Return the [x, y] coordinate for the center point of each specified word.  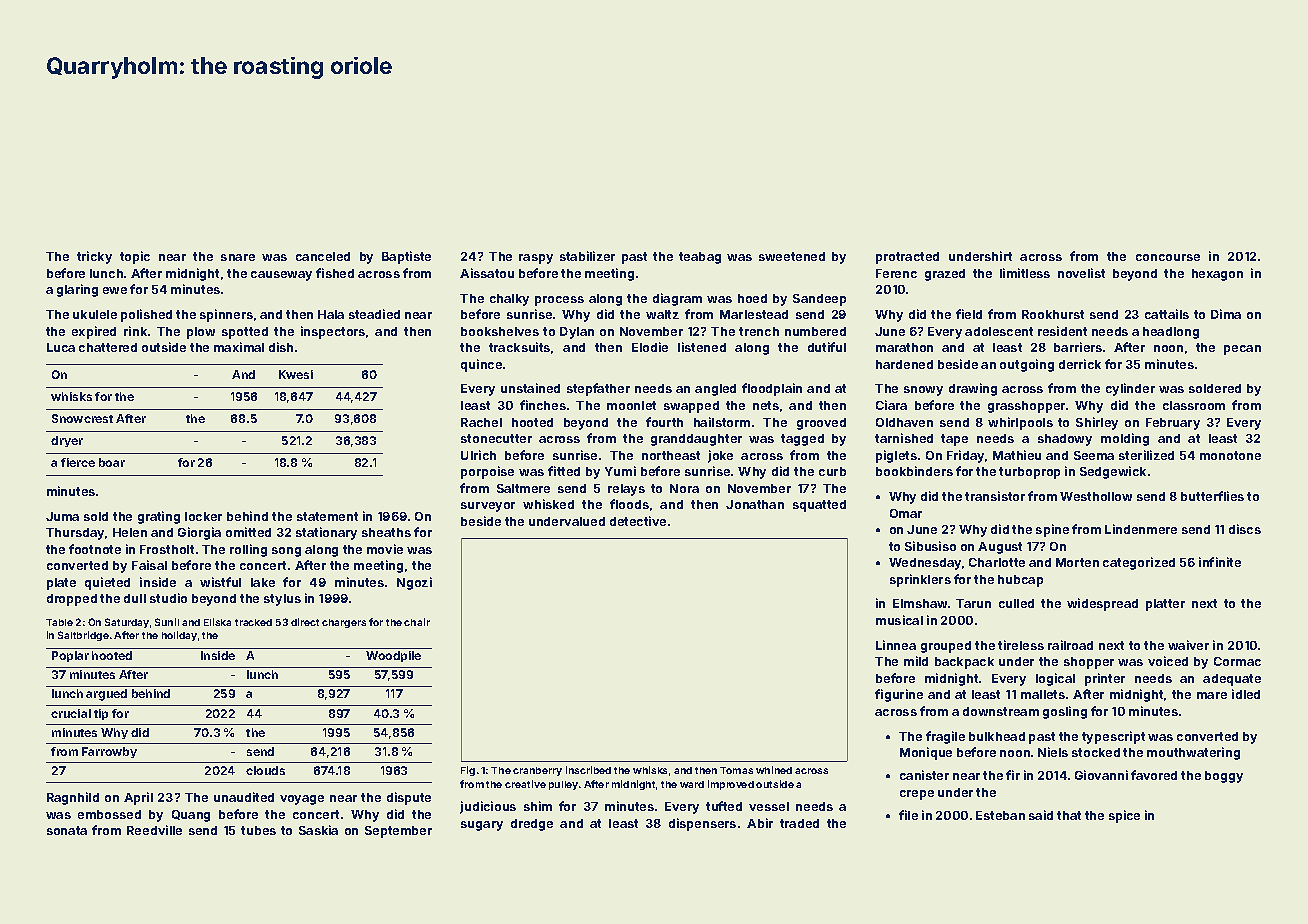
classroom [1194, 405]
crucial [71, 713]
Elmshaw [920, 603]
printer [1105, 679]
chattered [108, 347]
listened [702, 347]
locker [203, 516]
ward [692, 784]
